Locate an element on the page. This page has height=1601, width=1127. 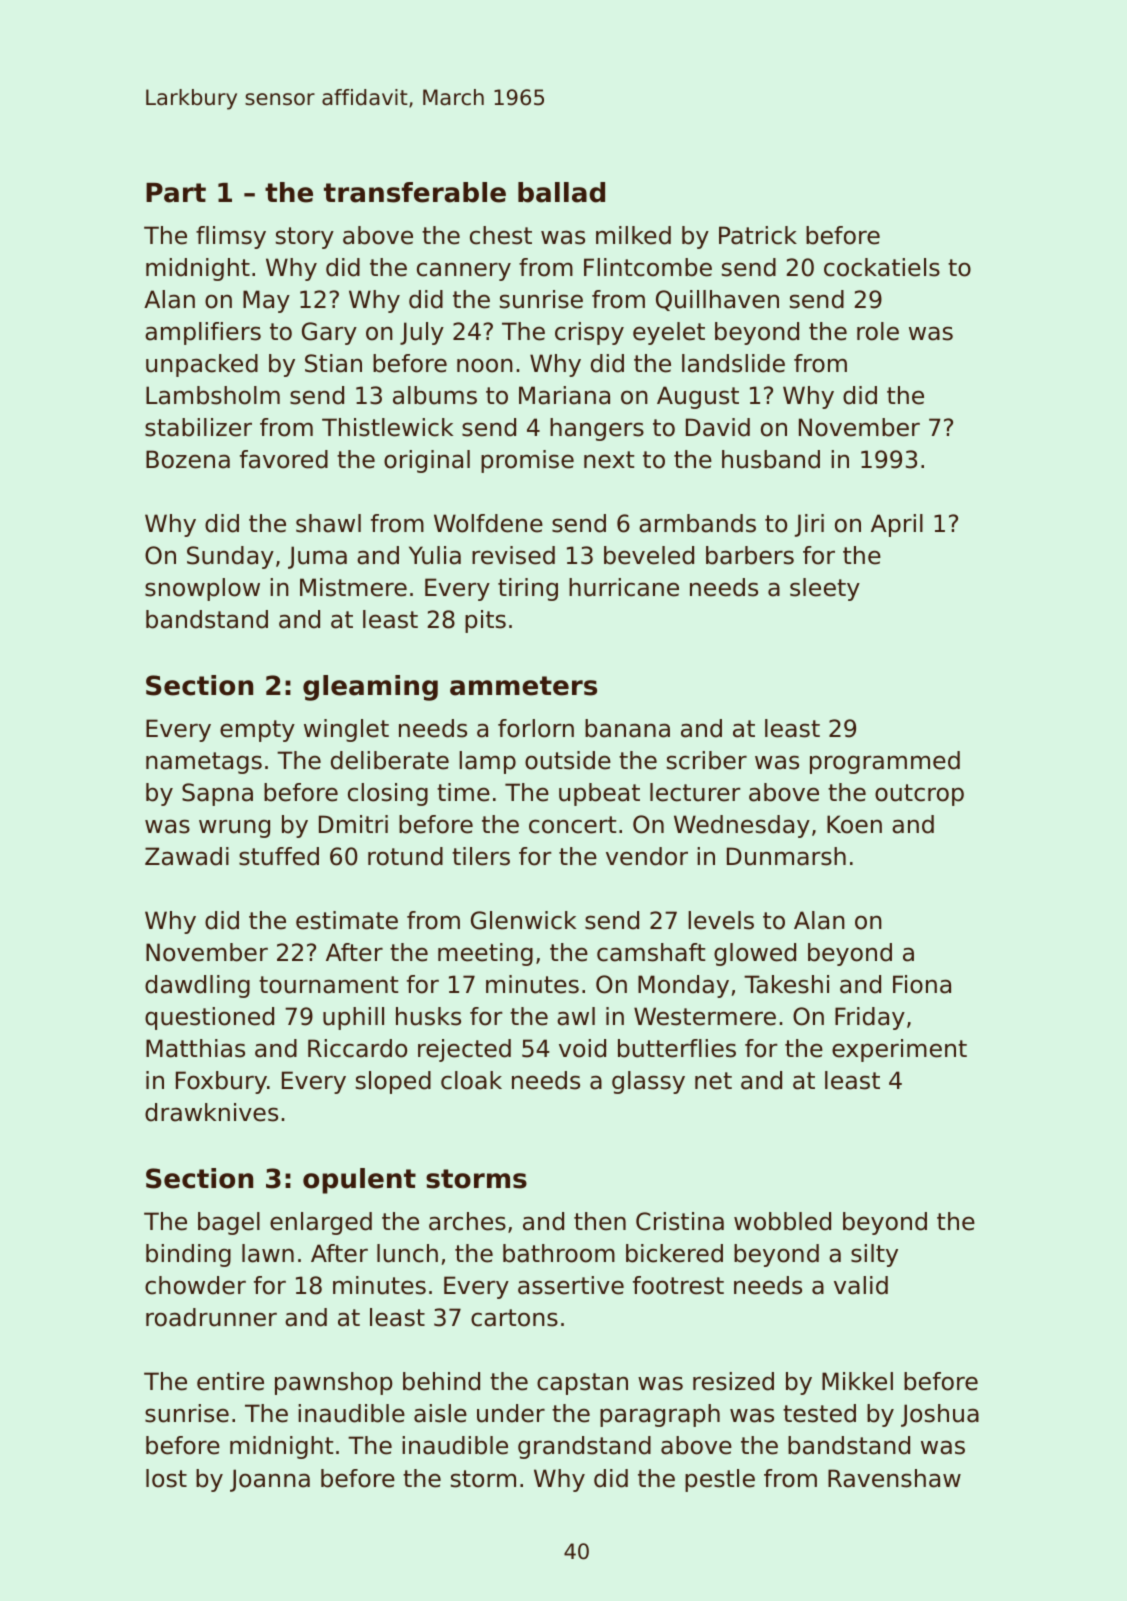
camshaft is located at coordinates (651, 952).
